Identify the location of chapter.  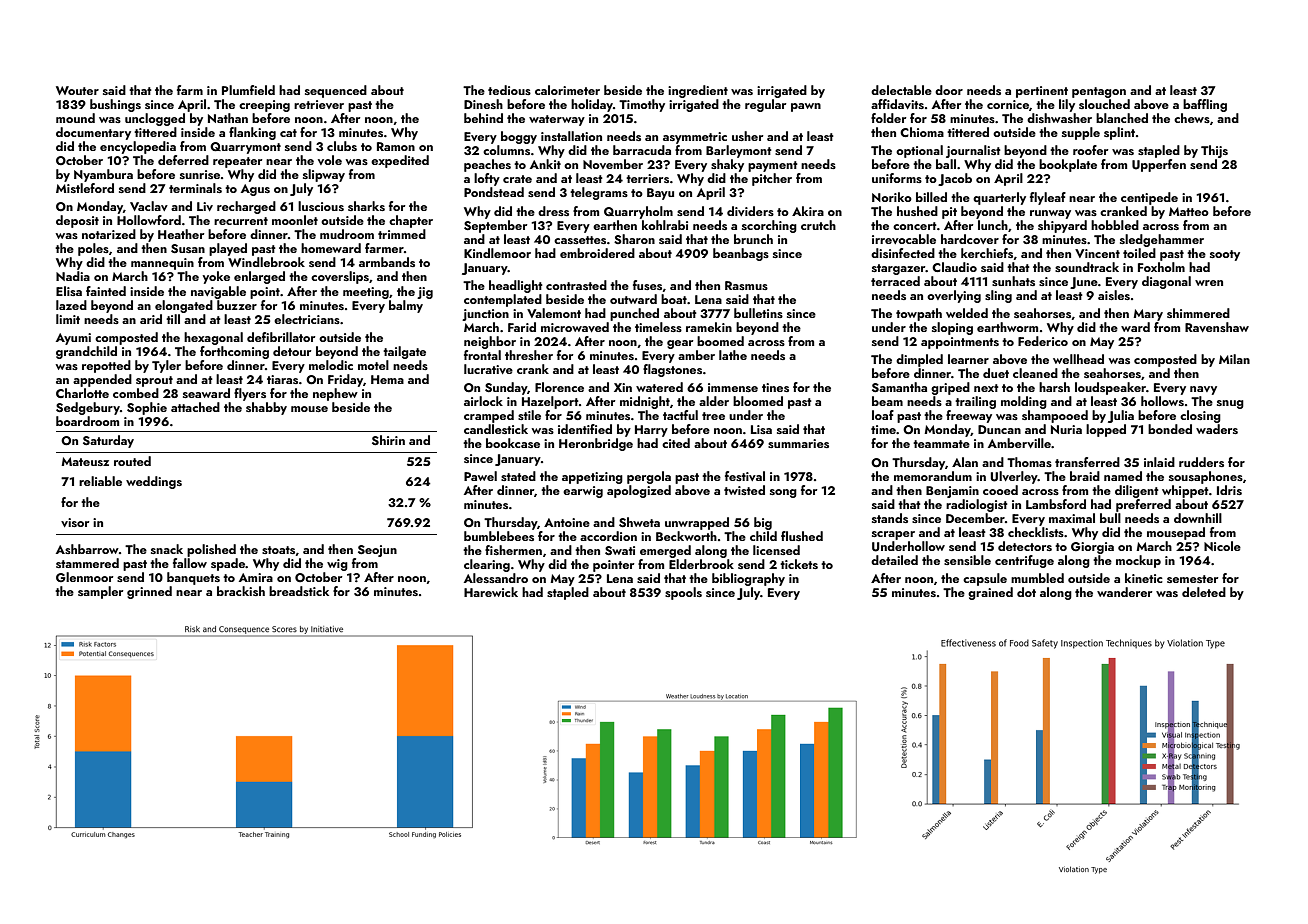
(411, 221).
